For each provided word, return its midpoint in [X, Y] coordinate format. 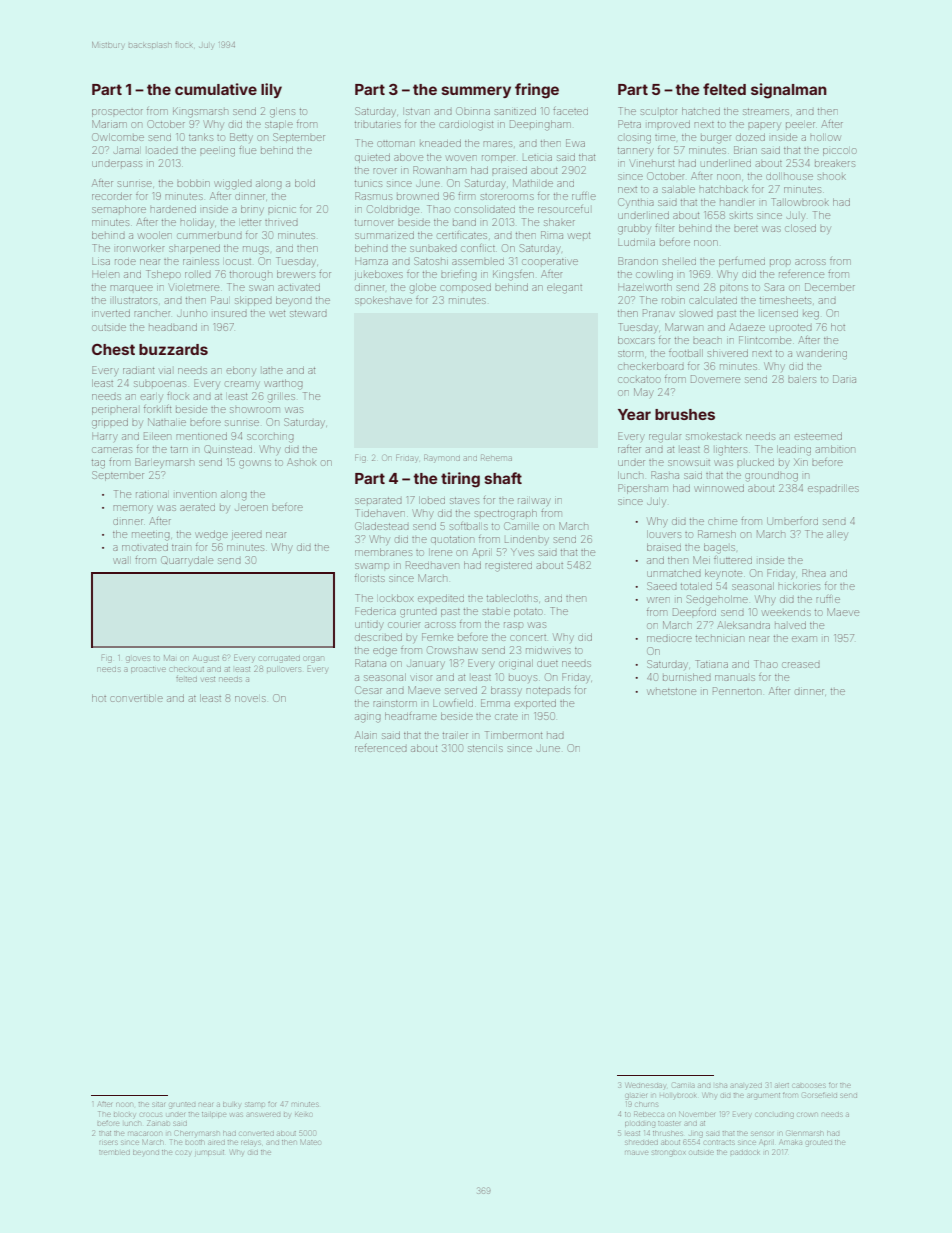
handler [737, 202]
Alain [365, 735]
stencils [485, 749]
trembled [114, 1152]
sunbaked [433, 249]
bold [305, 183]
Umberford [792, 521]
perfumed [742, 263]
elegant [564, 289]
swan [261, 288]
